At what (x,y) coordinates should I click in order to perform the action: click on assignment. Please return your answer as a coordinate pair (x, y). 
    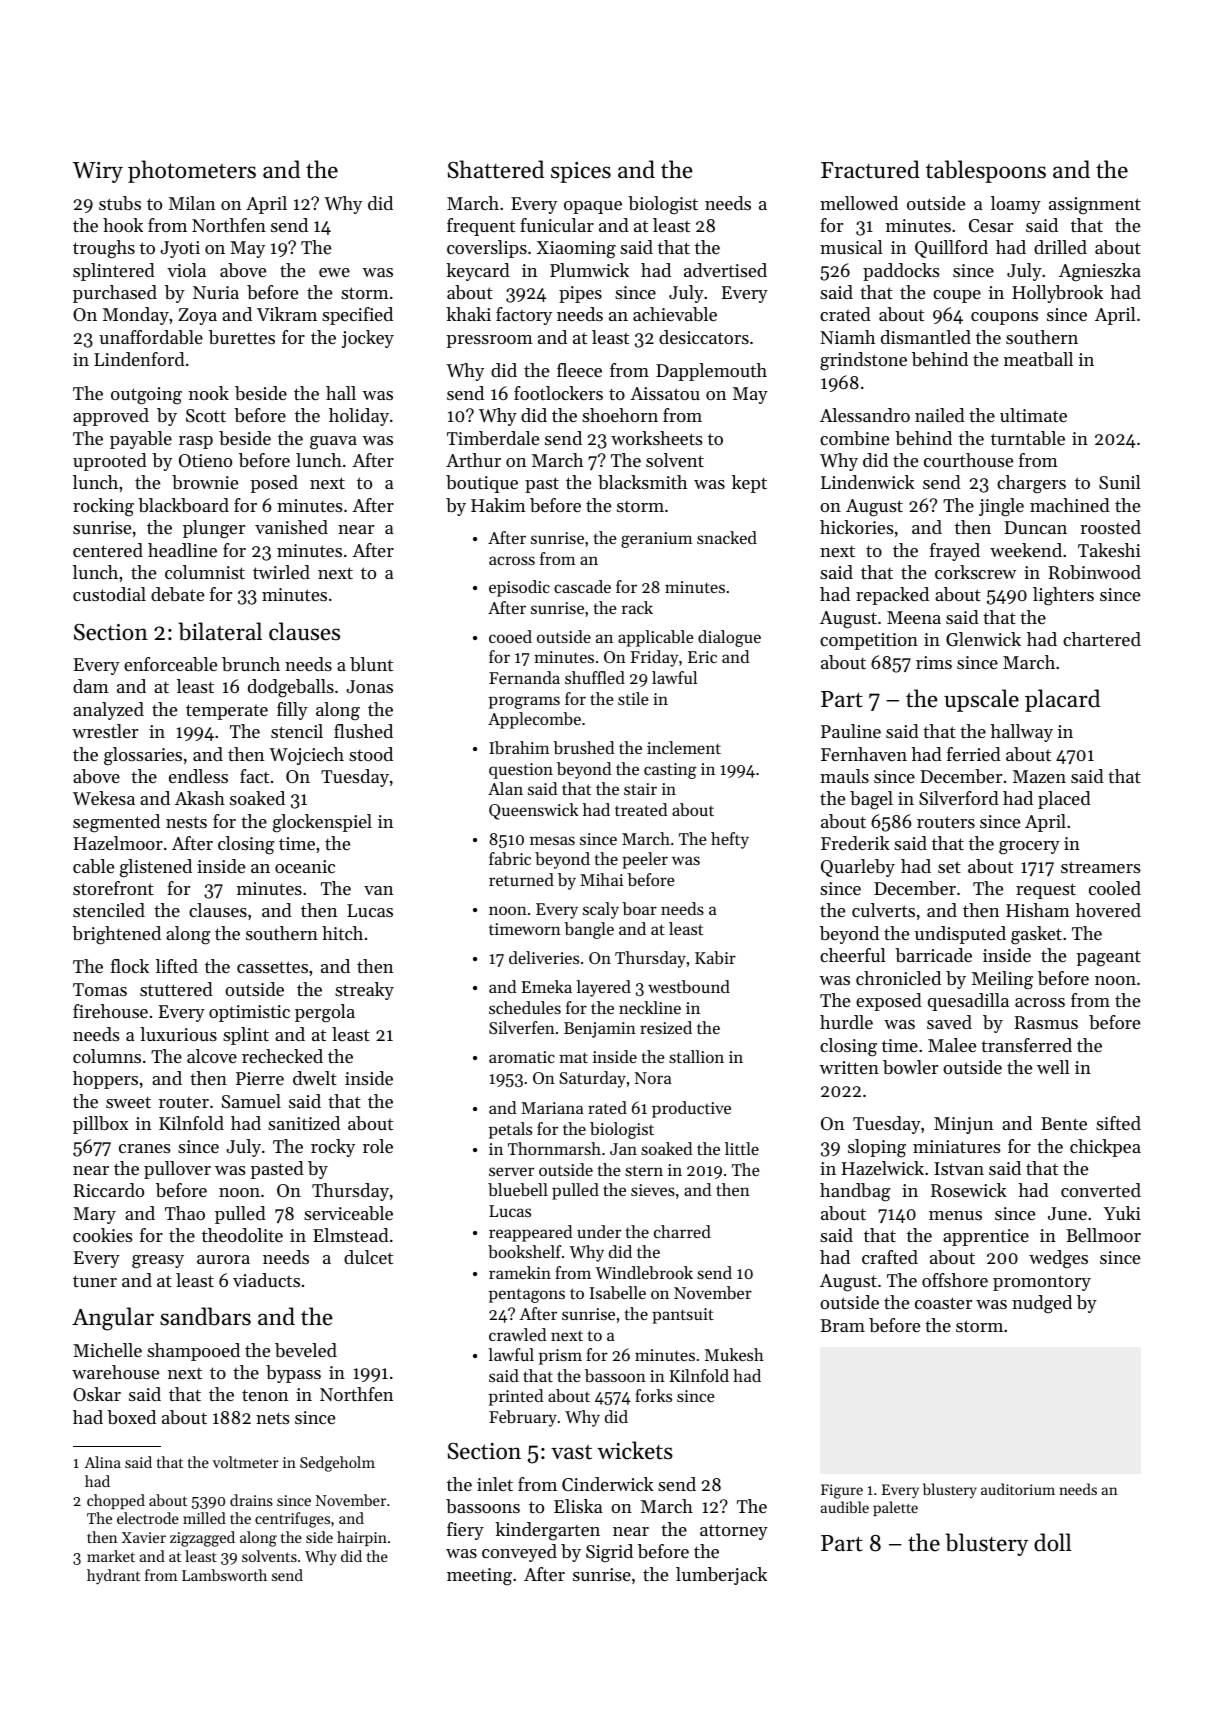
    Looking at the image, I should click on (1095, 206).
